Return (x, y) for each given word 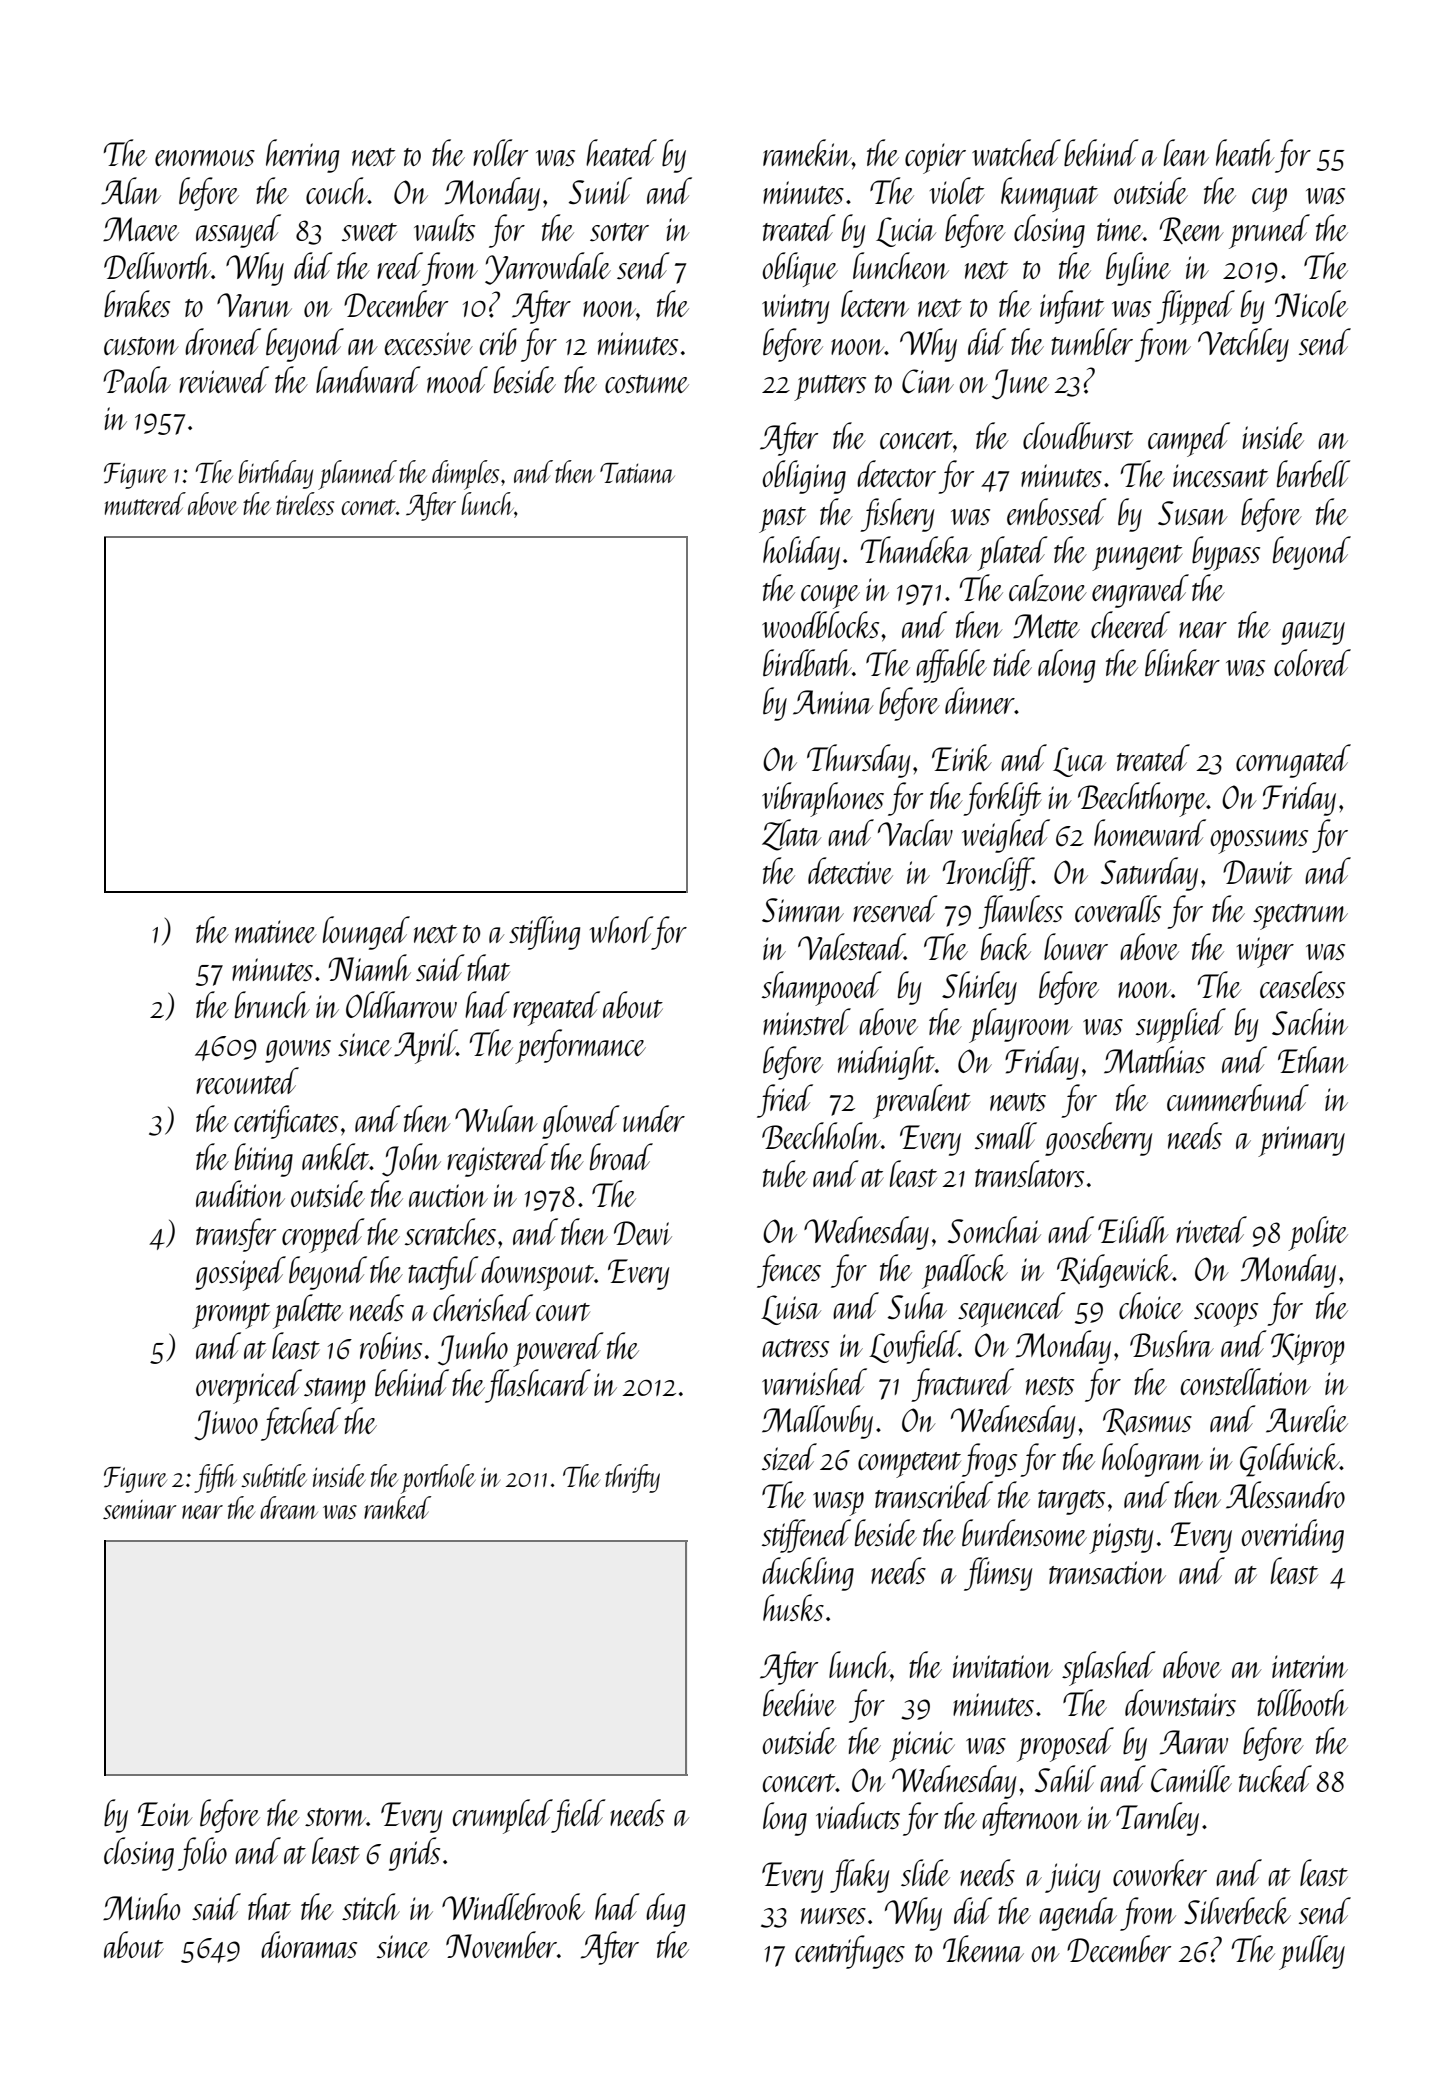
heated (621, 152)
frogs (989, 1460)
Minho (141, 1906)
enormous (205, 158)
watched (1016, 152)
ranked (397, 1507)
